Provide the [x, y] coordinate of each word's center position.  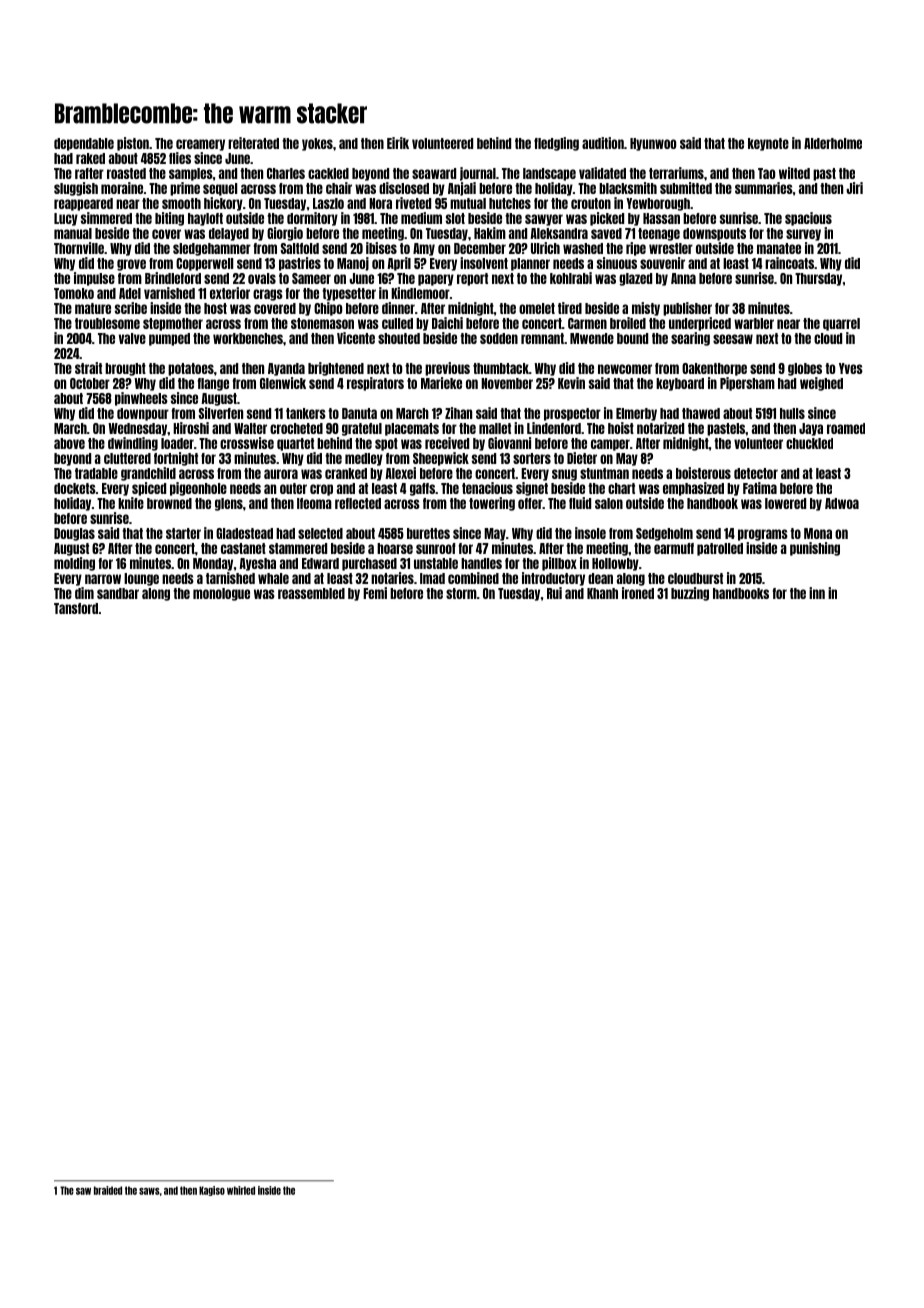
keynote [768, 144]
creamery [200, 145]
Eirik [398, 143]
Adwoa [842, 503]
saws [149, 1191]
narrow [103, 579]
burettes [428, 533]
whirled [241, 1190]
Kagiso [212, 1191]
